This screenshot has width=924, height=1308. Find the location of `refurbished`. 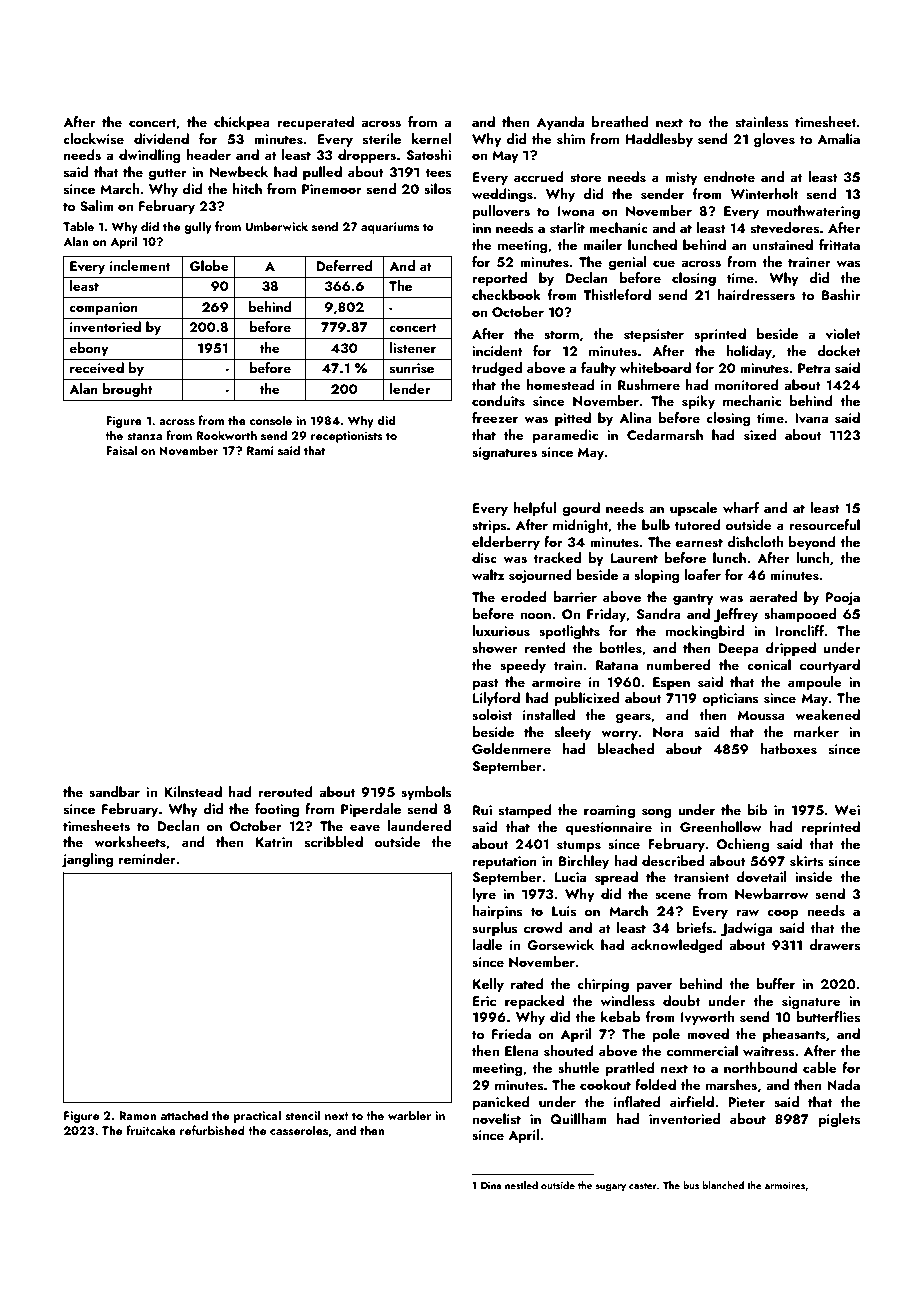

refurbished is located at coordinates (212, 1130).
